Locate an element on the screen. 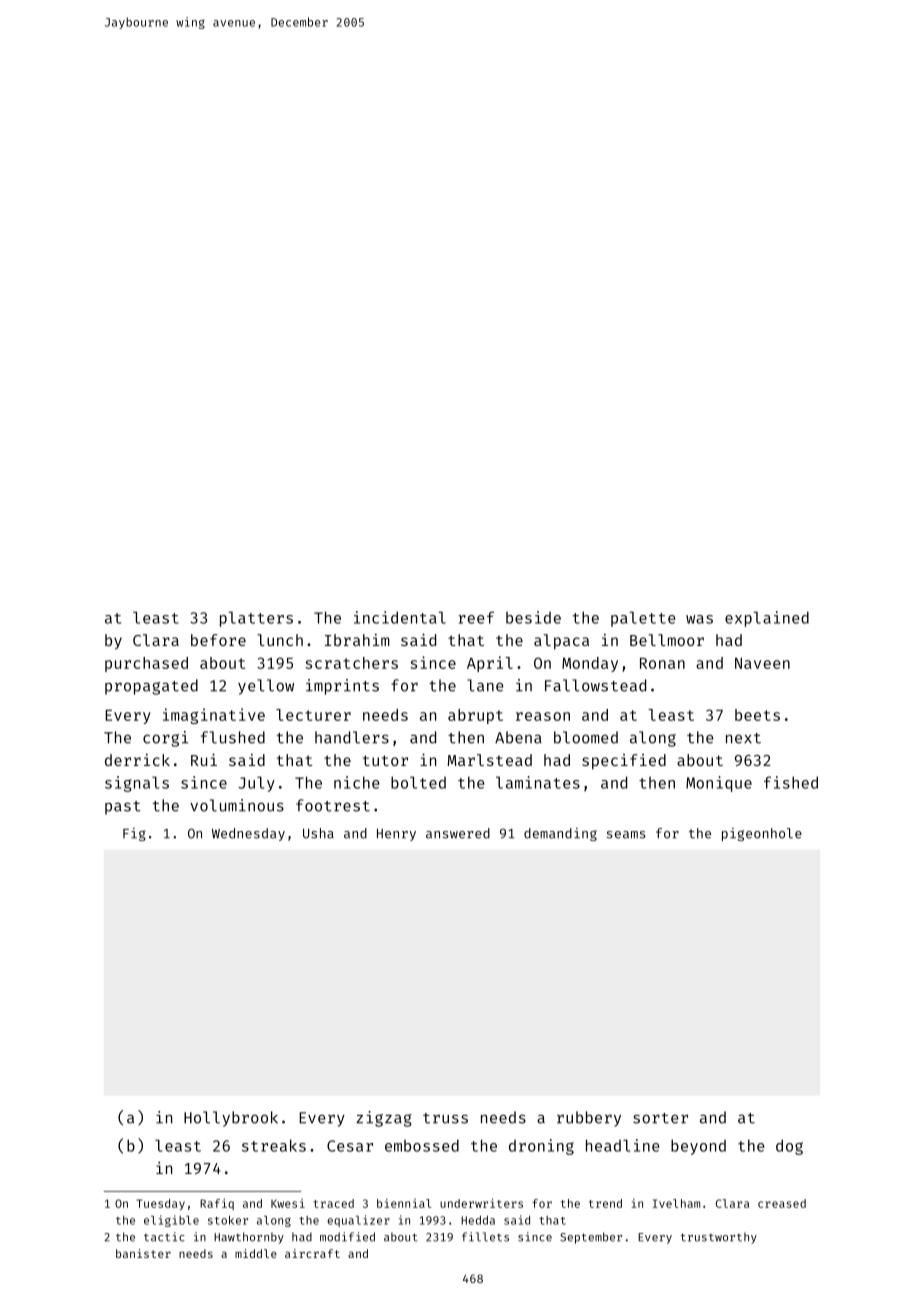  specified is located at coordinates (624, 762).
